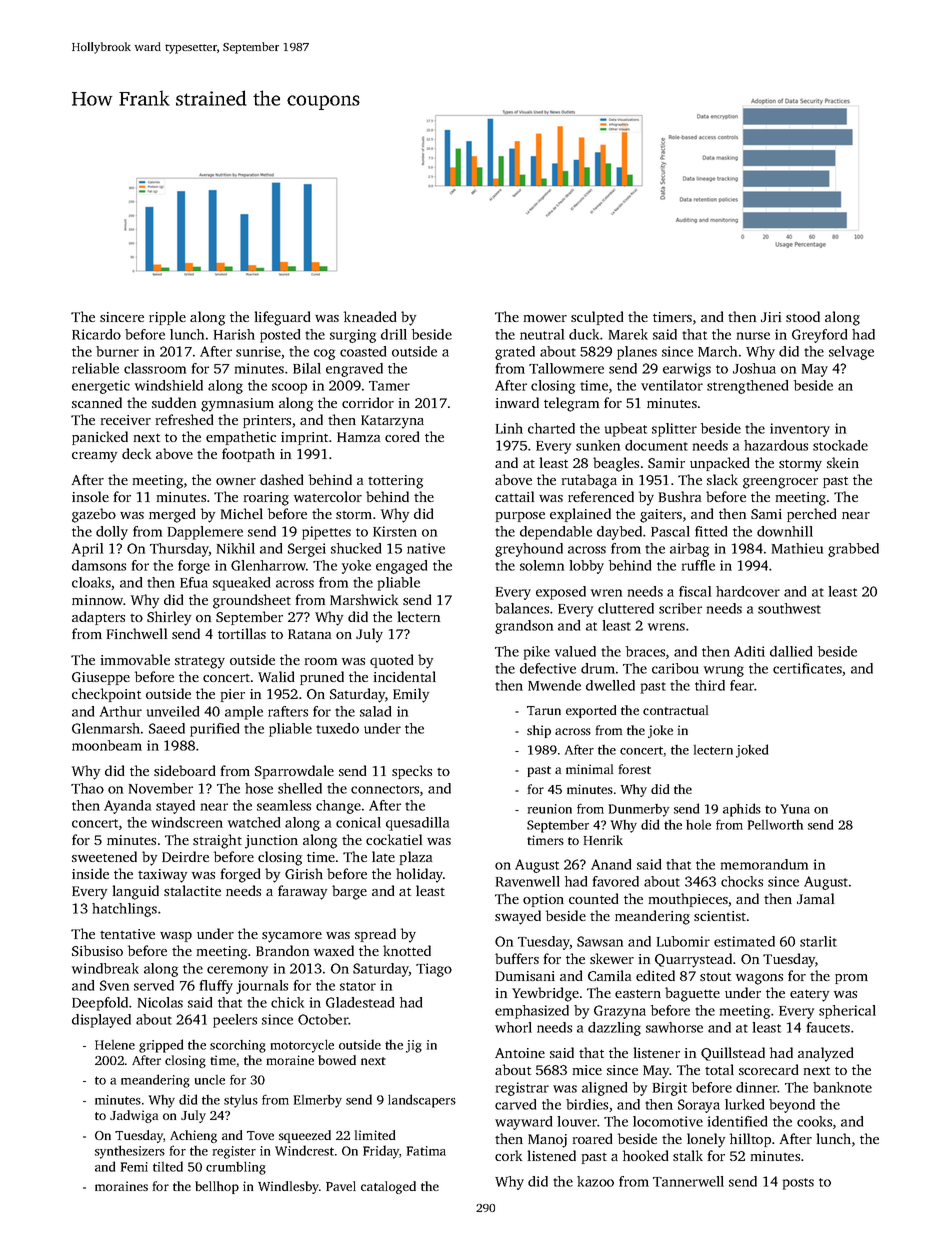  I want to click on Bushra, so click(680, 496).
